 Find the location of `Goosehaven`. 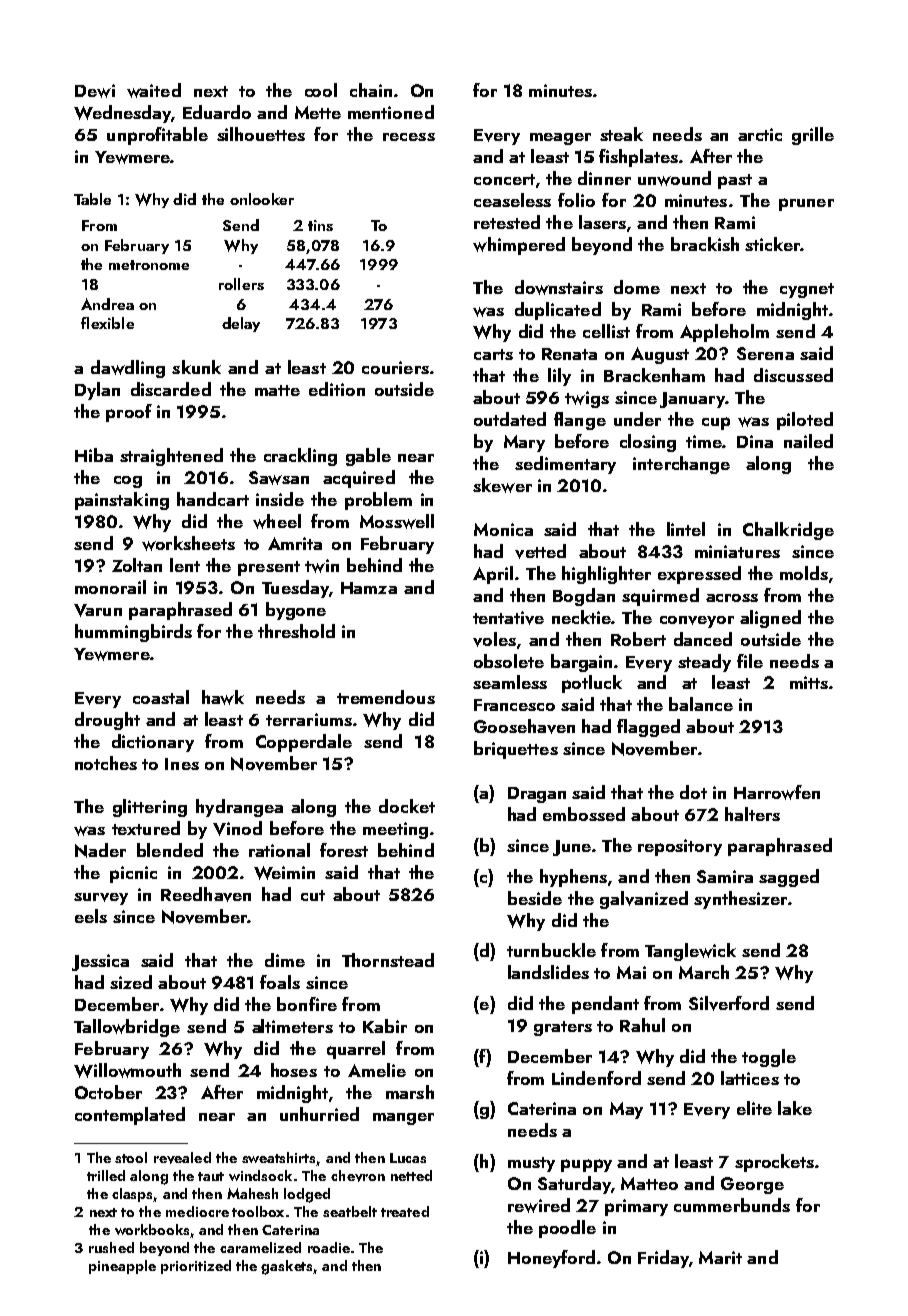

Goosehaven is located at coordinates (524, 726).
